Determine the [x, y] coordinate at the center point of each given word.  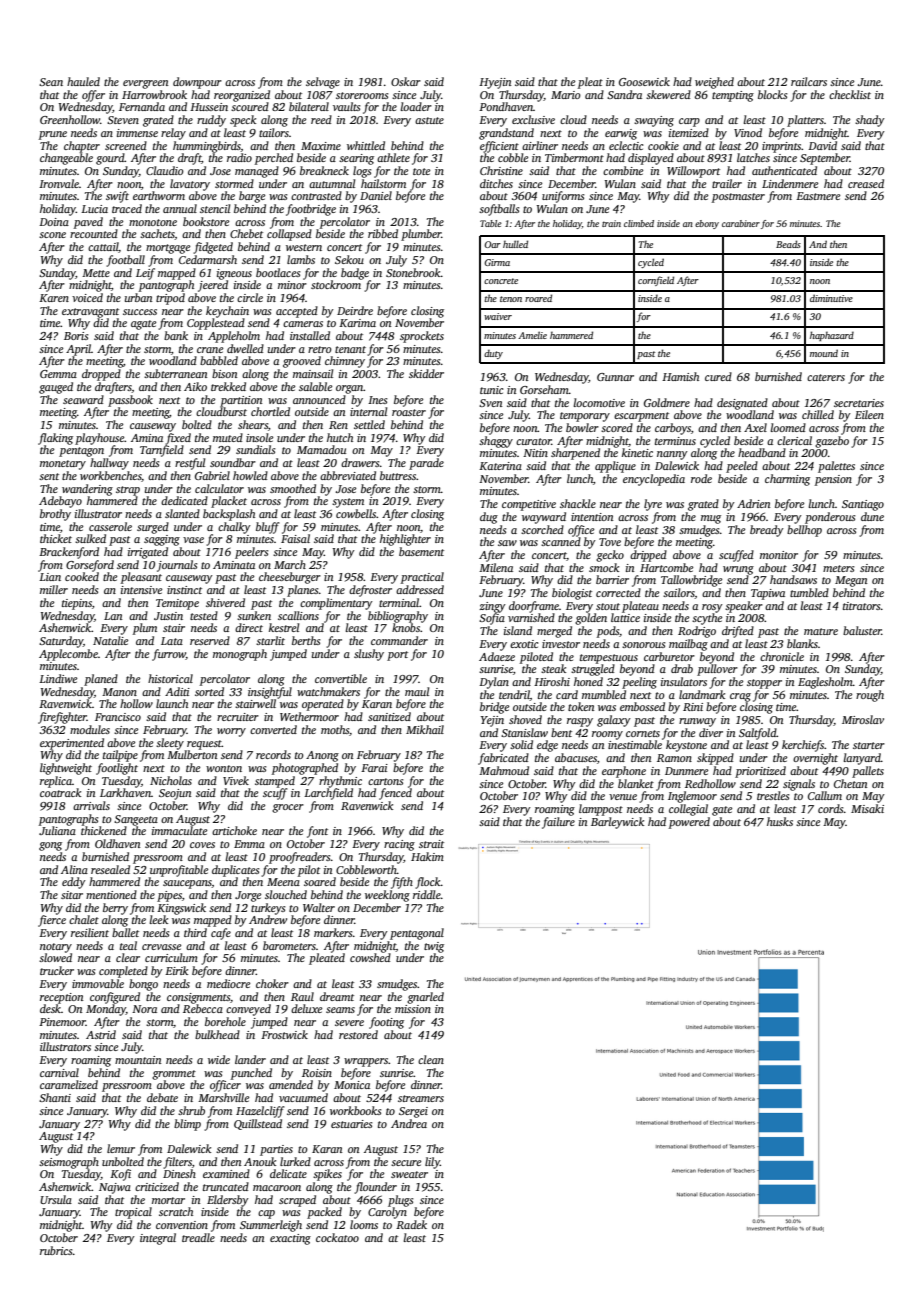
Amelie [532, 335]
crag [740, 697]
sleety [170, 744]
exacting [290, 1239]
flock [428, 883]
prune [53, 135]
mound [824, 353]
